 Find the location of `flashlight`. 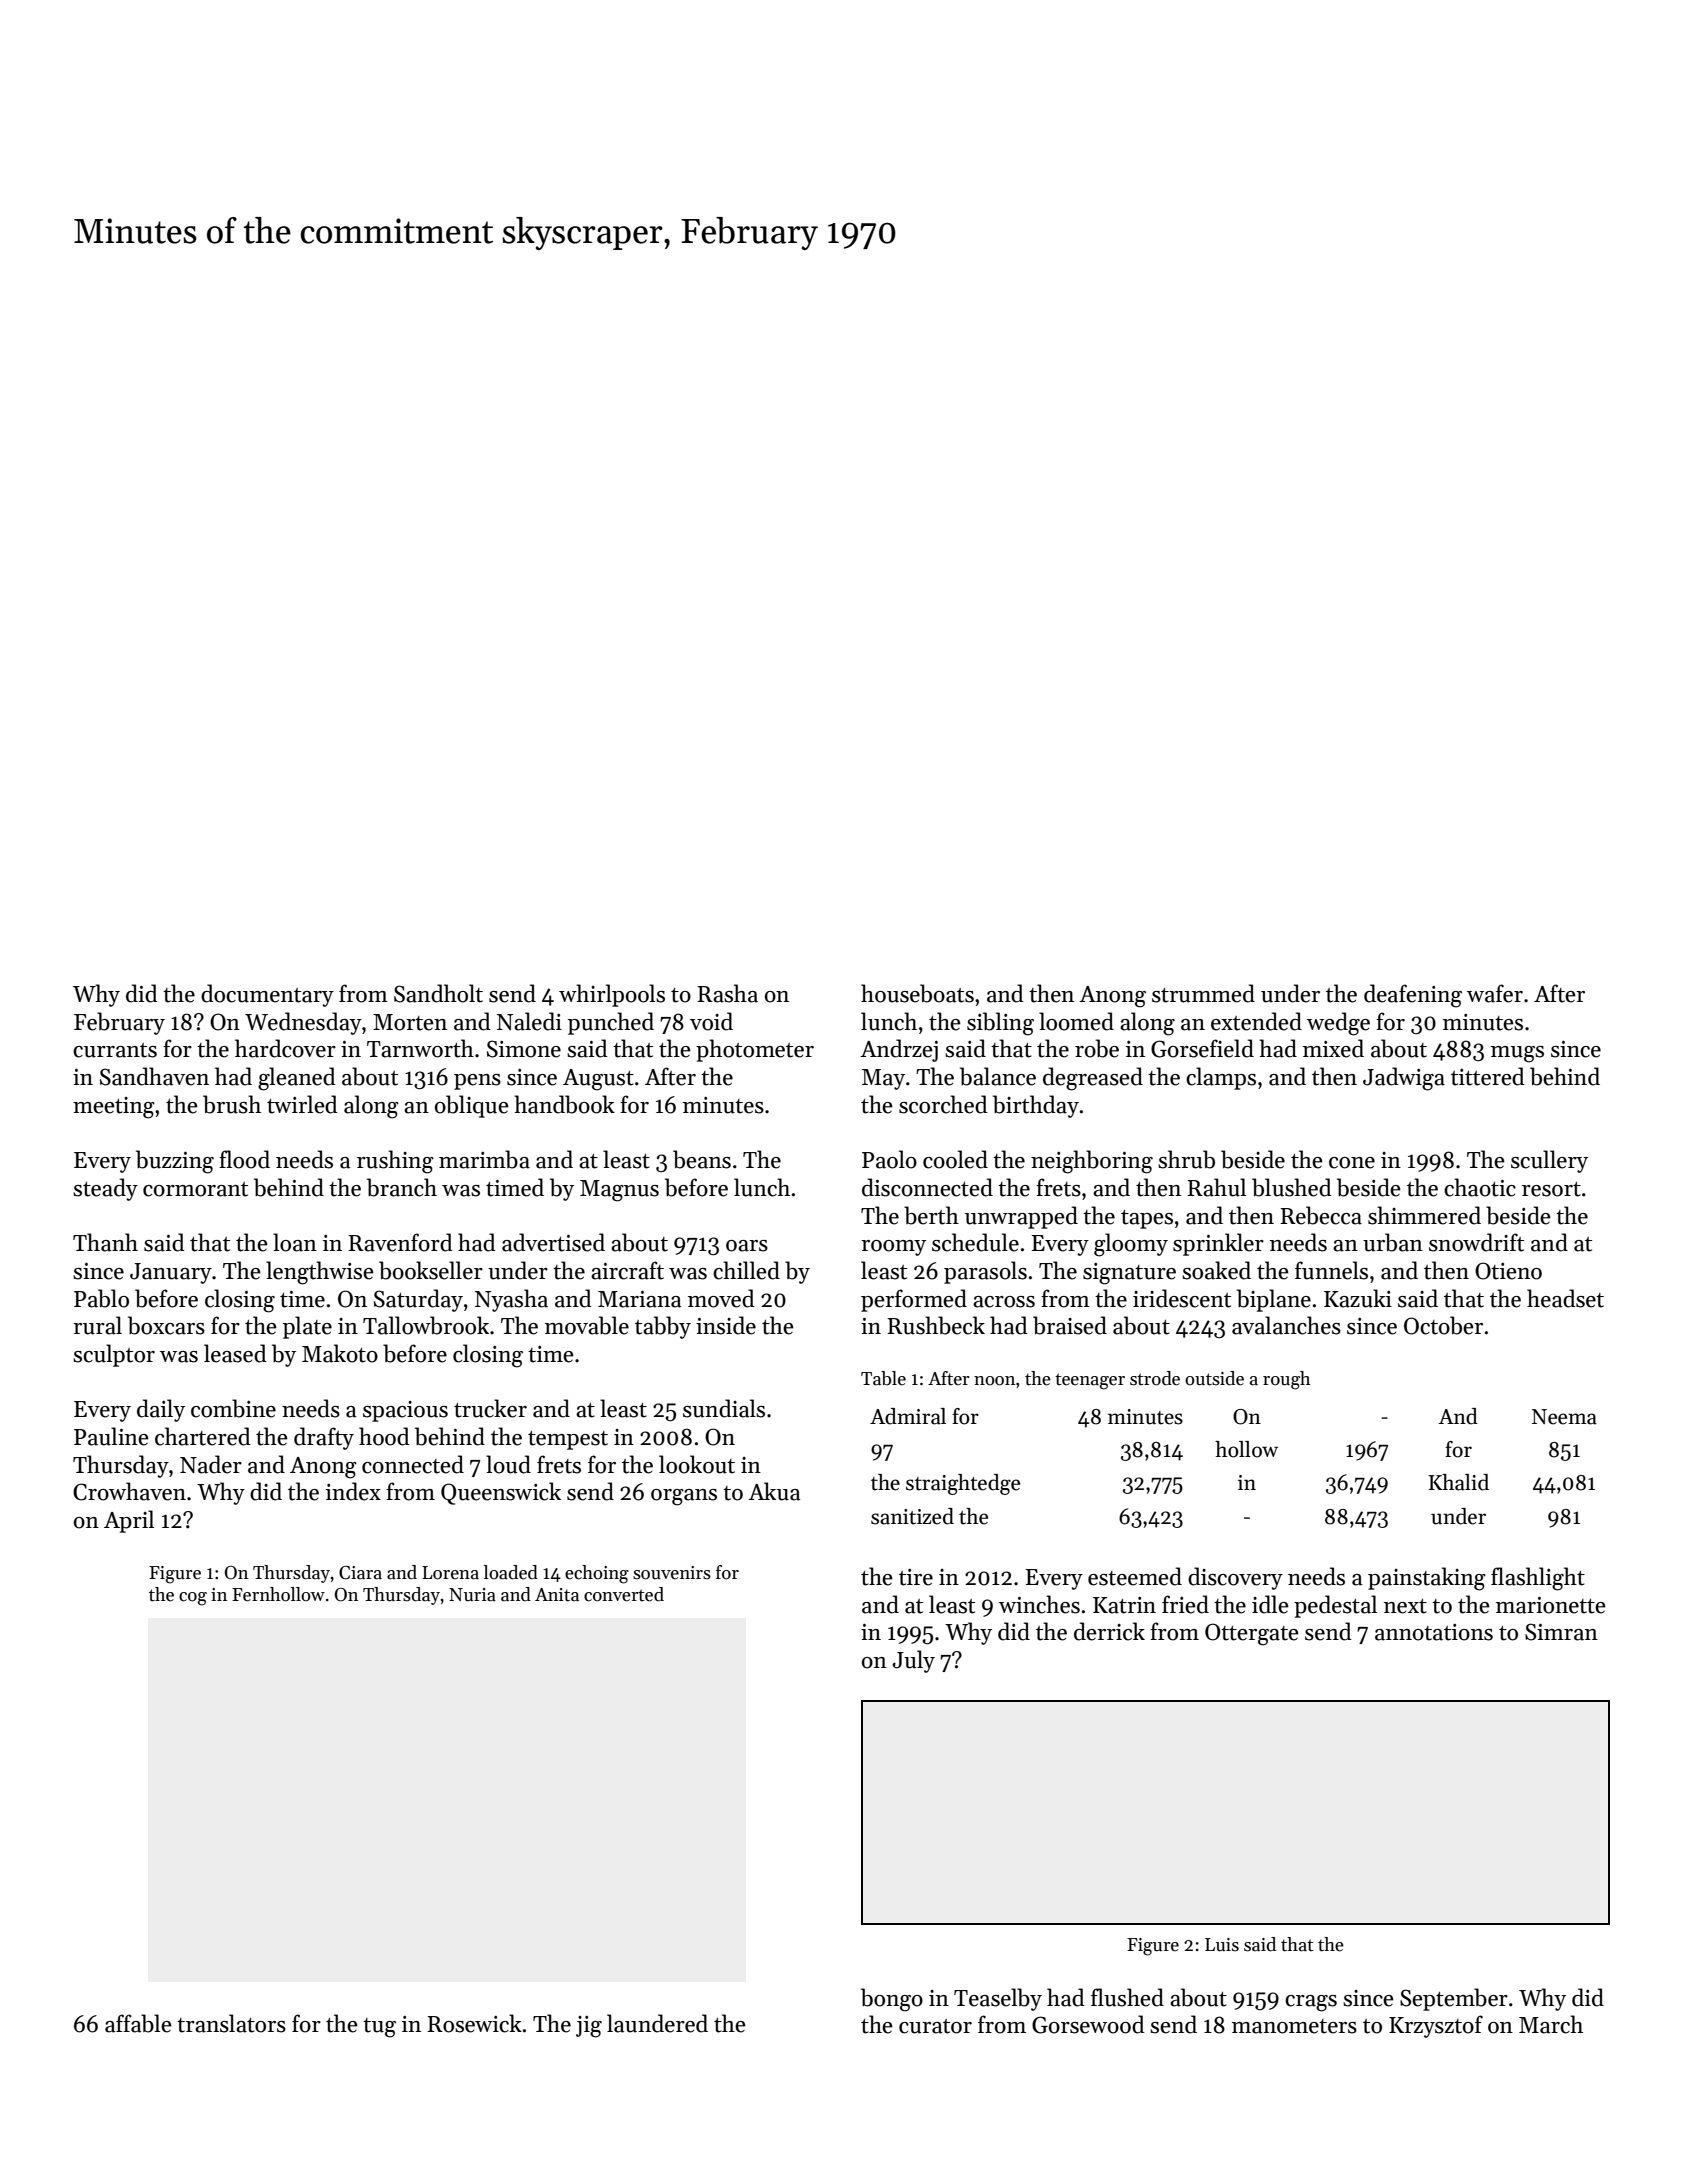

flashlight is located at coordinates (1538, 1579).
